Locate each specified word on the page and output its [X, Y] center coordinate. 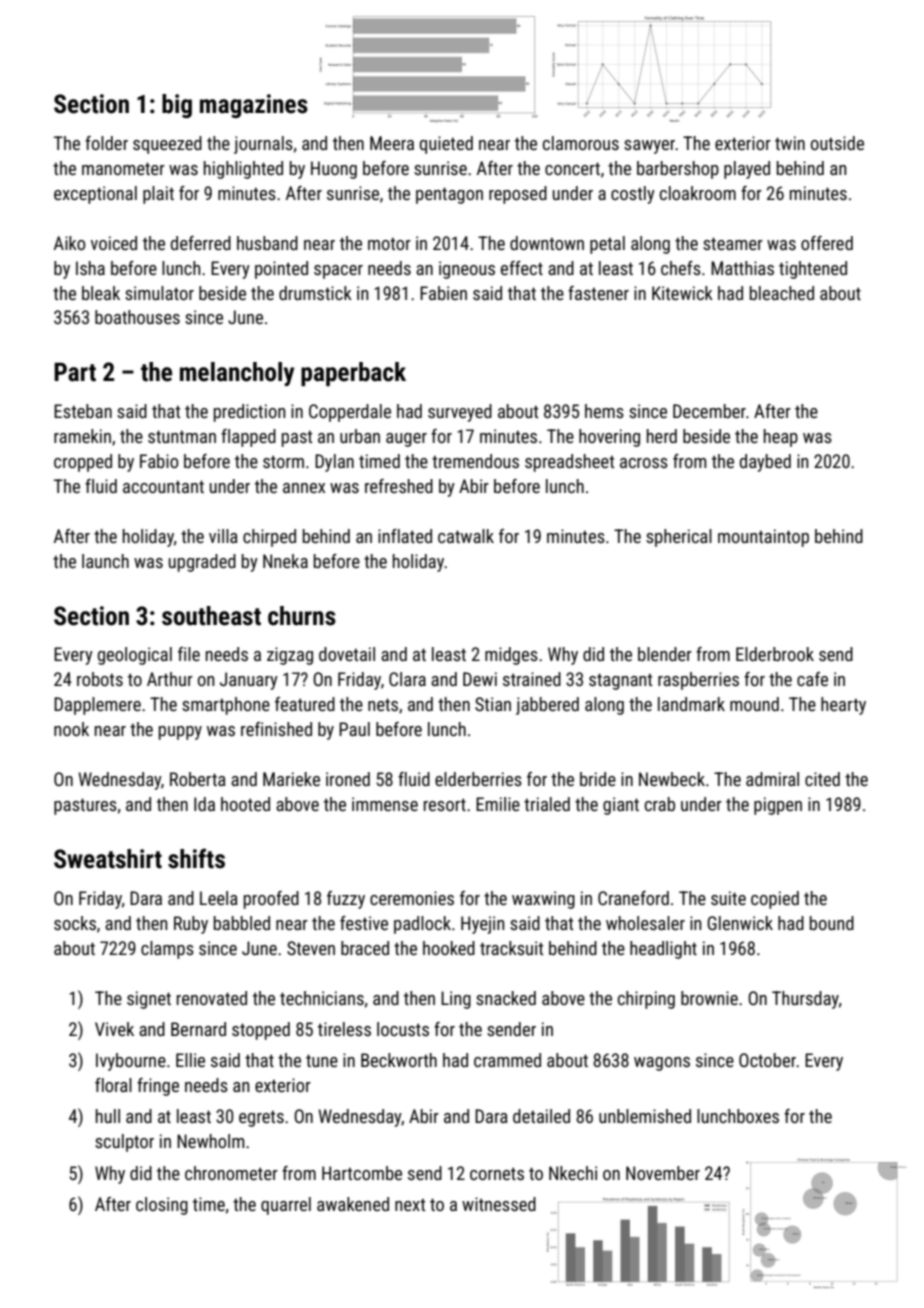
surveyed [460, 413]
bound [832, 923]
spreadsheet [569, 463]
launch [105, 561]
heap [781, 438]
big [177, 106]
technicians [322, 998]
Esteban [83, 411]
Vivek [114, 1029]
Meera [392, 143]
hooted [245, 804]
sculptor [124, 1143]
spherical [679, 538]
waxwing [543, 900]
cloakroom [698, 193]
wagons [662, 1064]
